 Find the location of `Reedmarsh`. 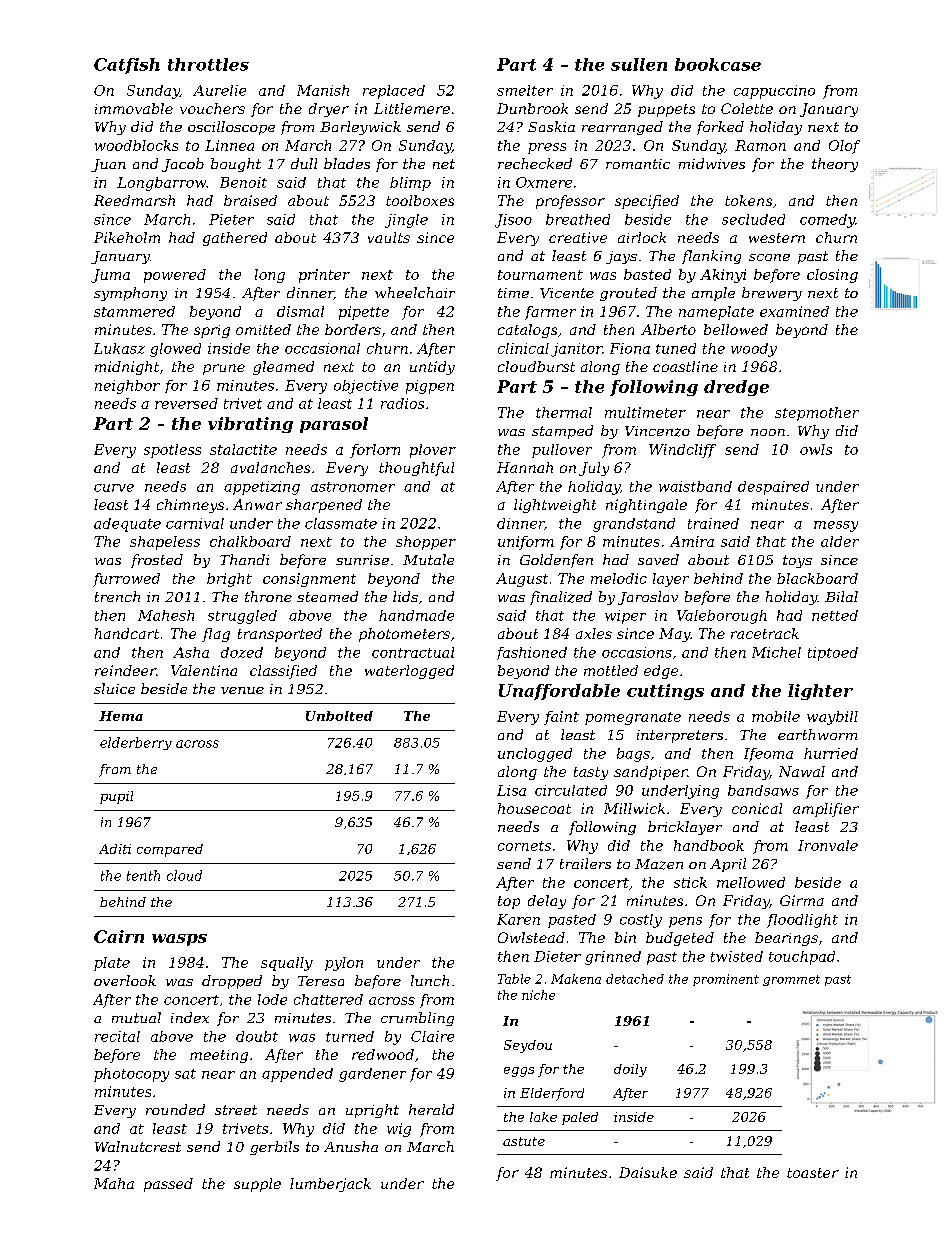

Reedmarsh is located at coordinates (134, 200).
